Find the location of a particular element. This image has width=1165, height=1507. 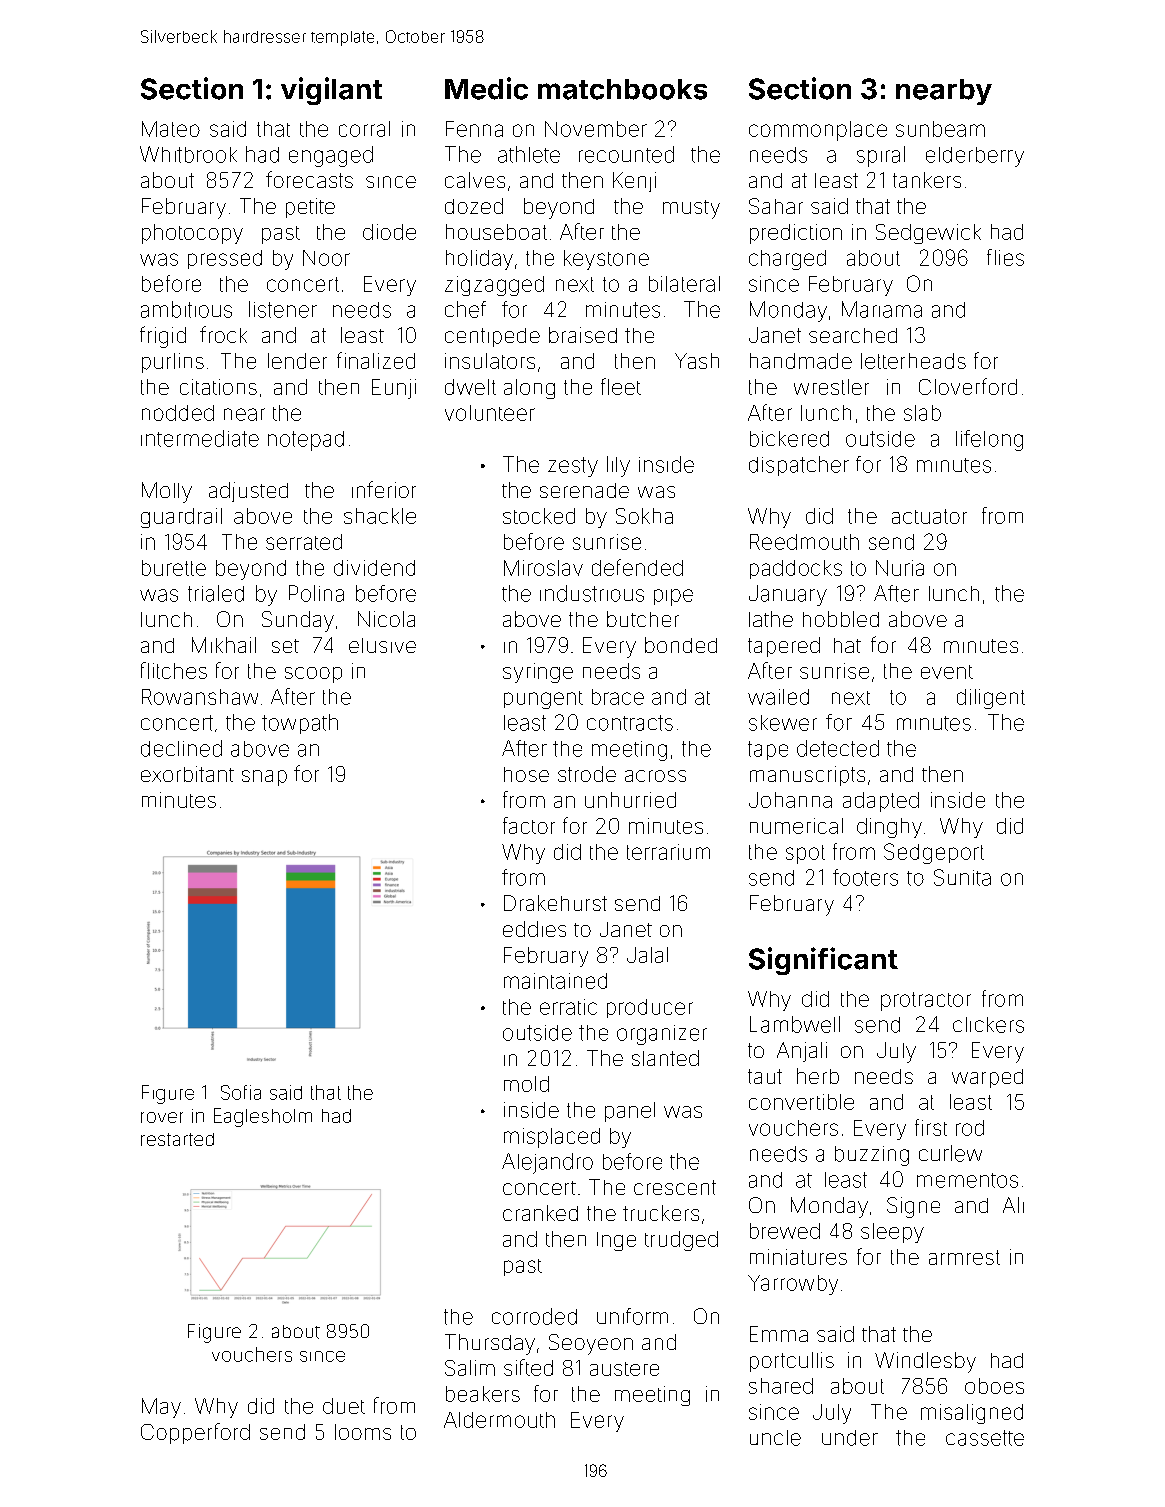

elderberry is located at coordinates (975, 157).
